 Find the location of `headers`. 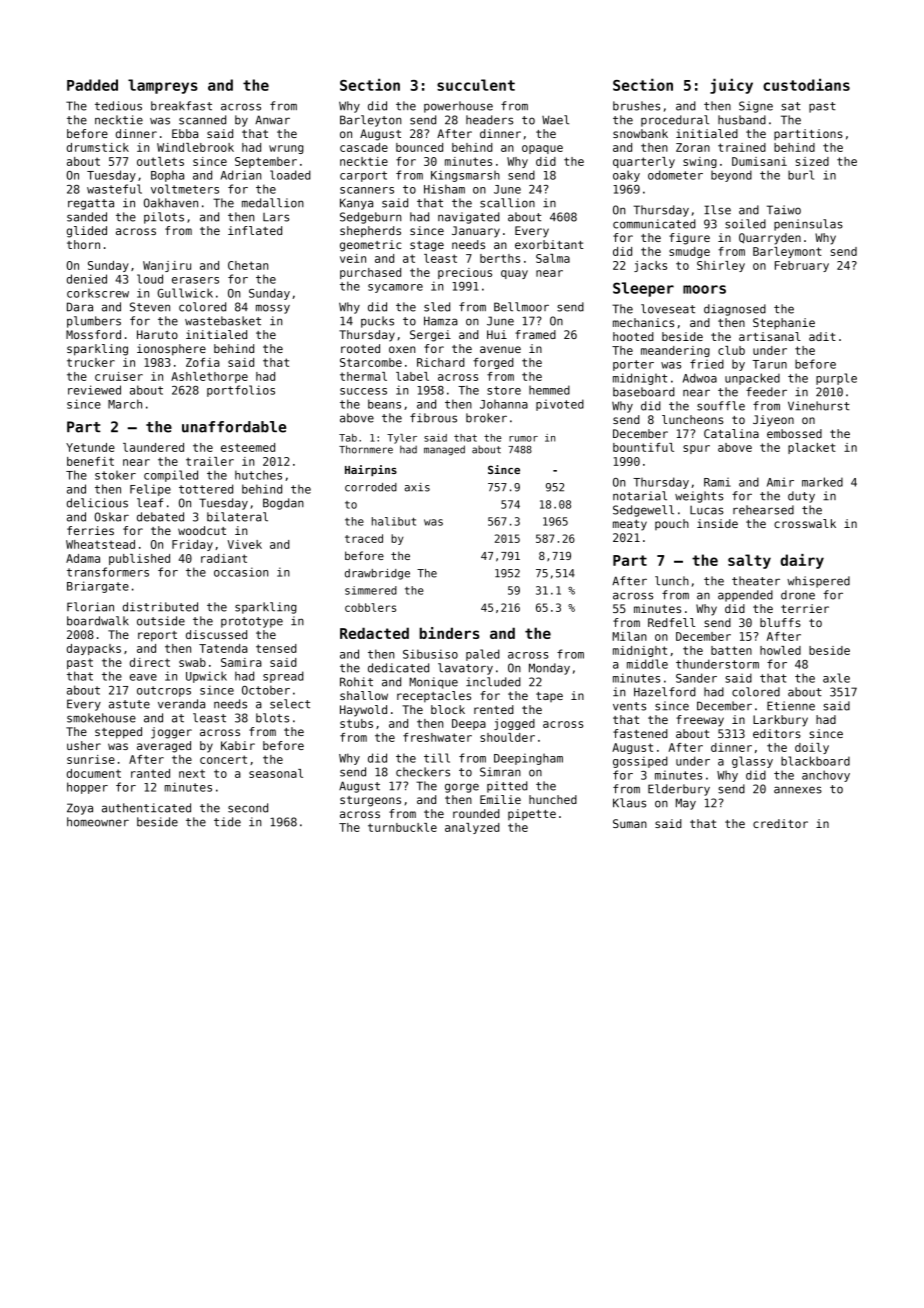

headers is located at coordinates (489, 120).
